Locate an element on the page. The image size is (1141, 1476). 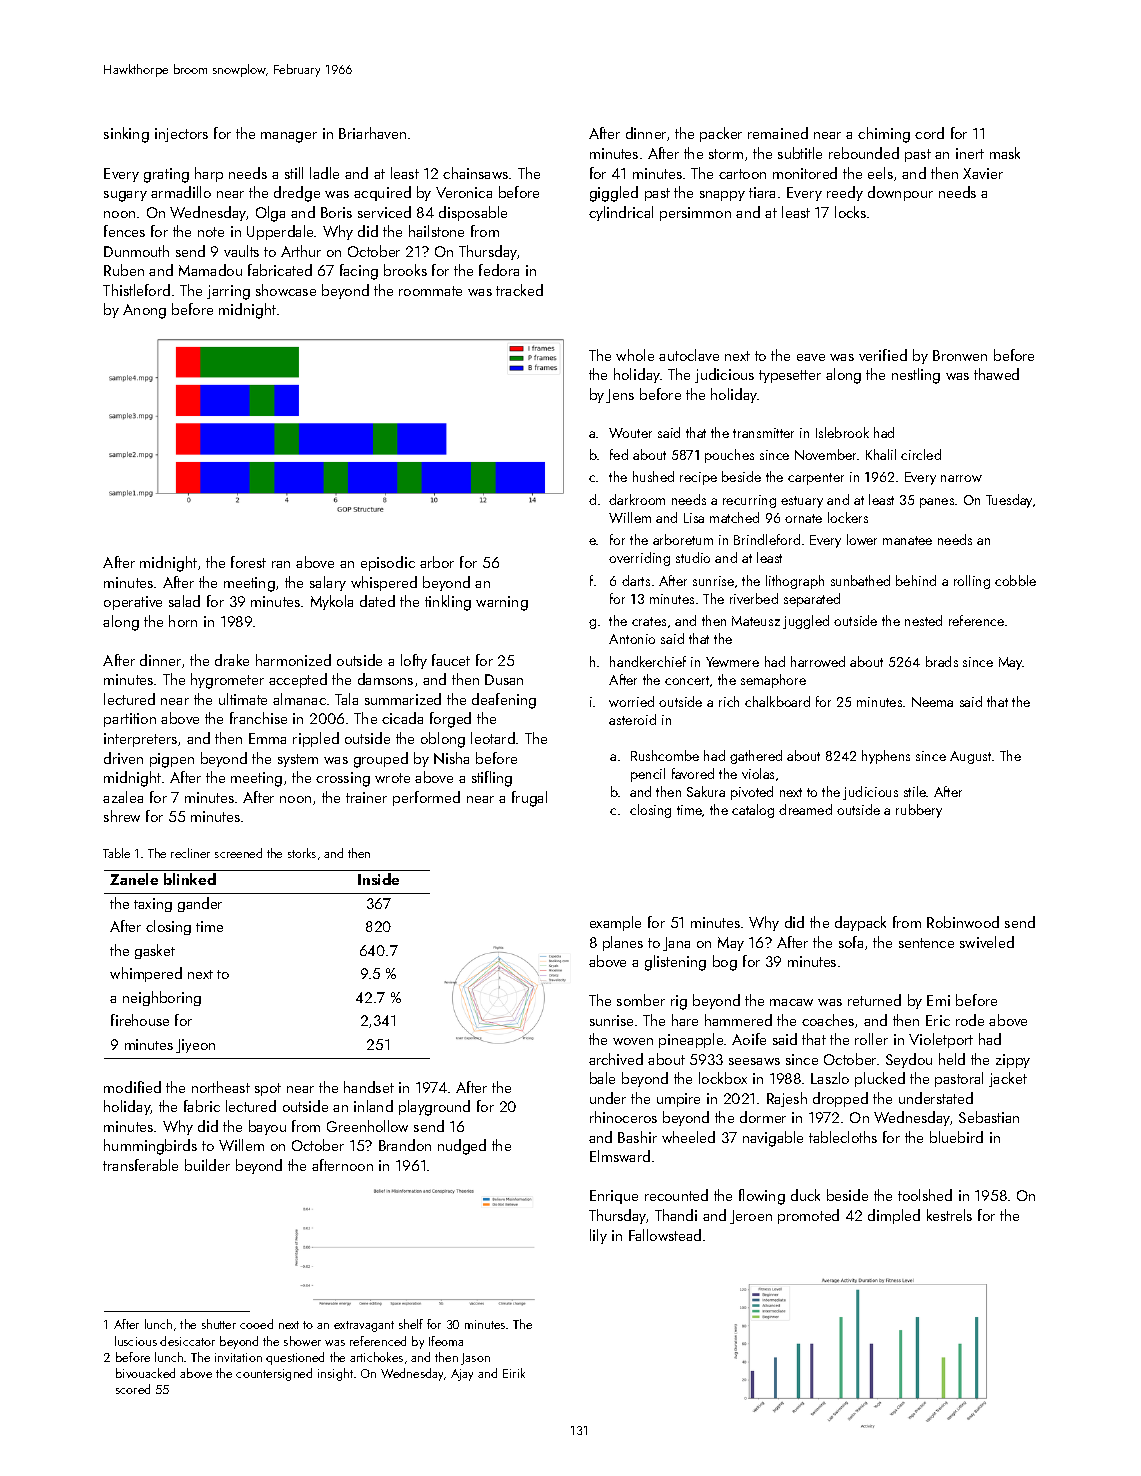
whispered is located at coordinates (384, 583).
